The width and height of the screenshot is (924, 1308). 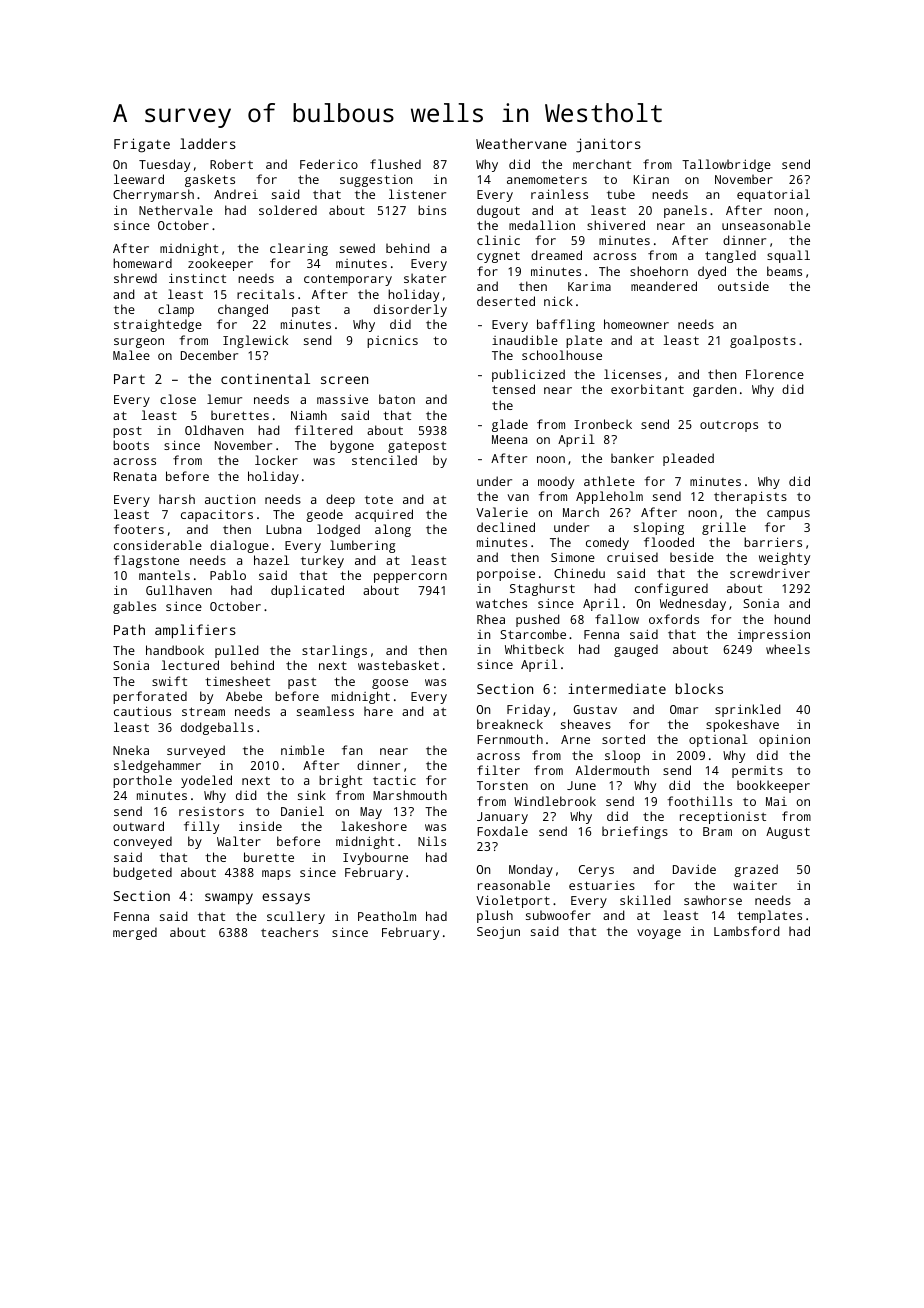 I want to click on budgeted, so click(x=142, y=873).
